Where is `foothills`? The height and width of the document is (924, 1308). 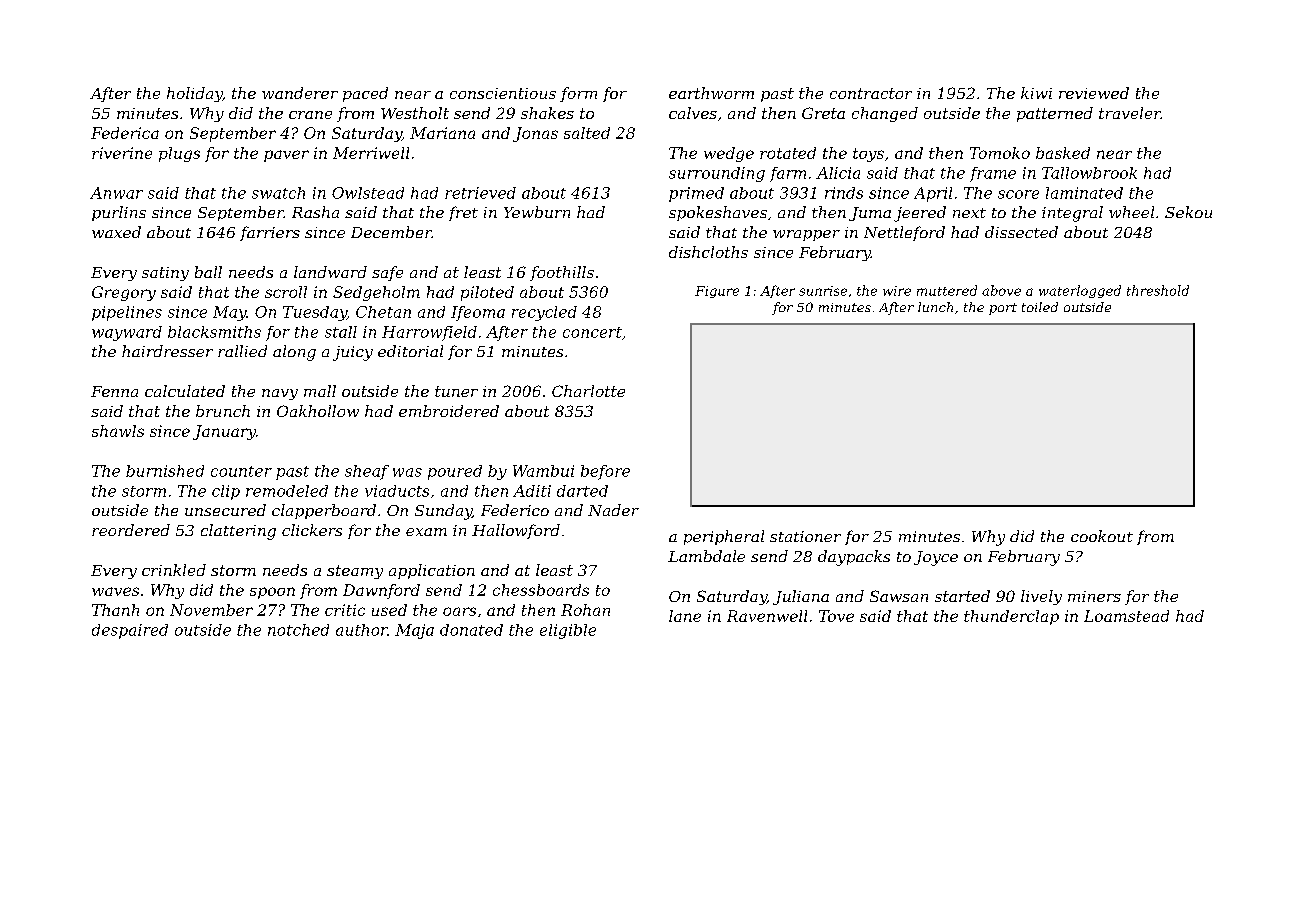
foothills is located at coordinates (562, 273).
